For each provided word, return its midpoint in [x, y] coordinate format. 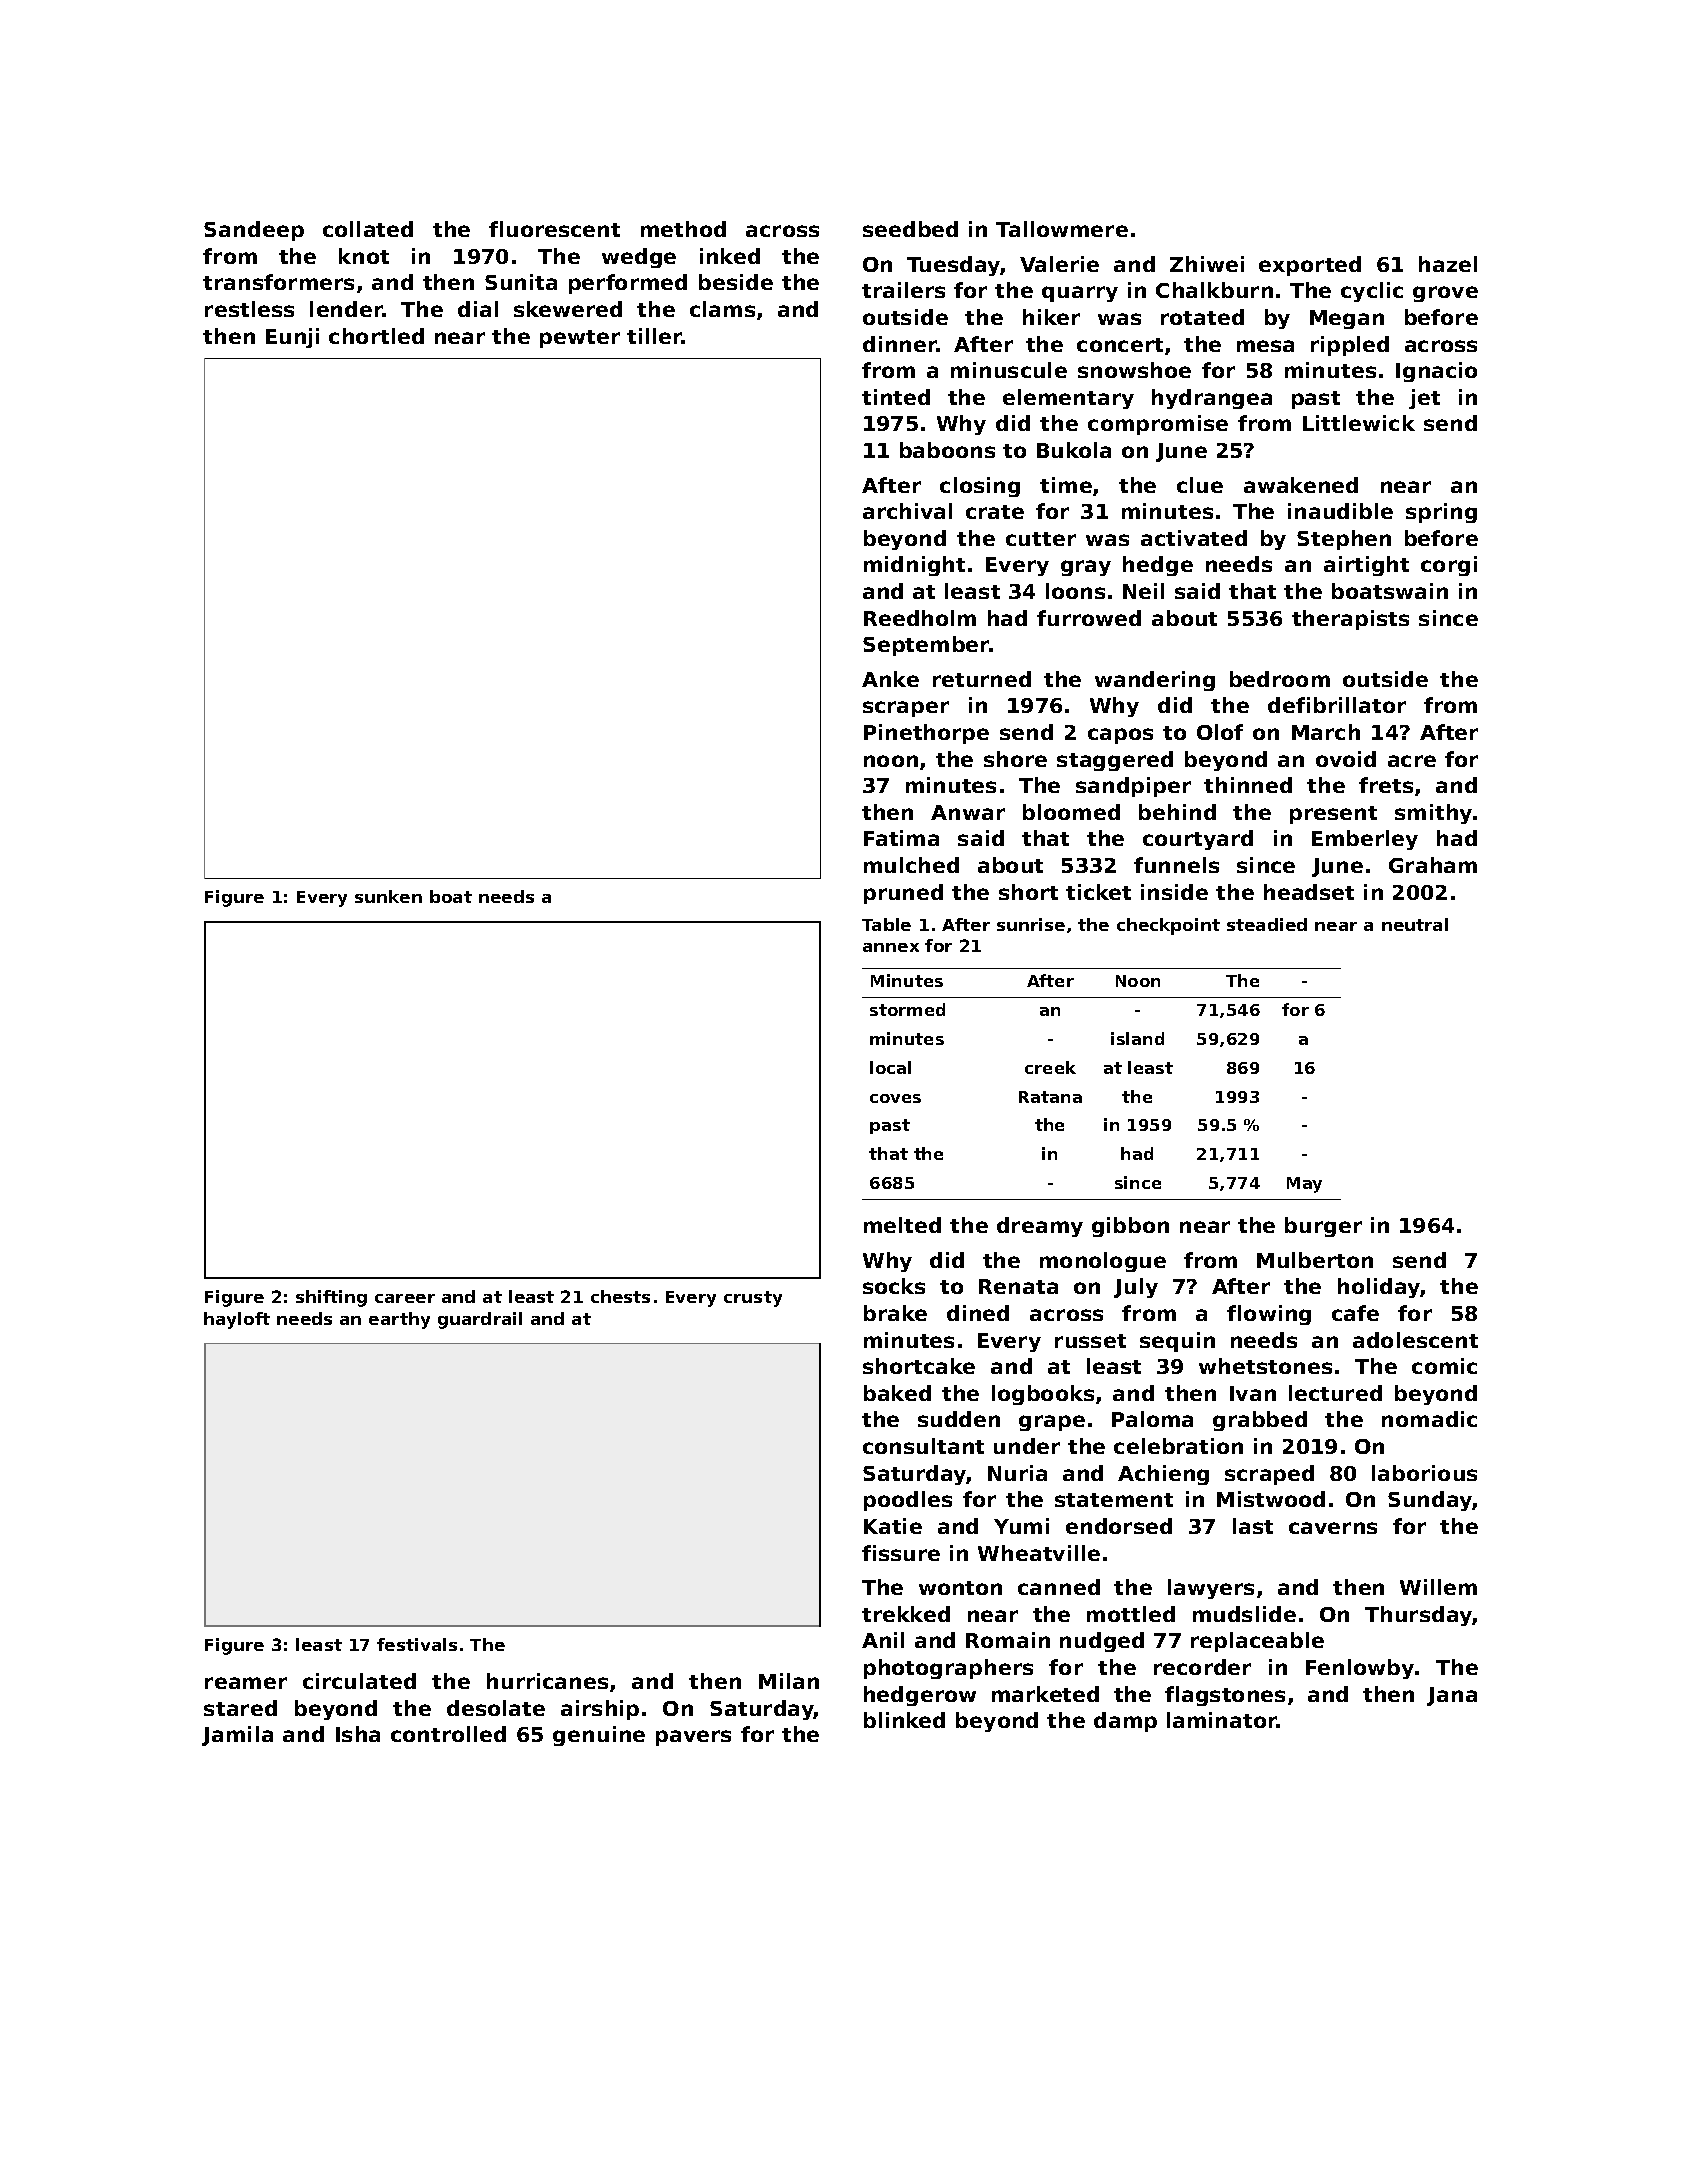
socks [894, 1286]
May [1304, 1185]
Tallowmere [1062, 229]
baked [897, 1393]
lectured [1335, 1393]
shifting [331, 1298]
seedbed [910, 229]
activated [1194, 538]
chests [620, 1296]
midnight [914, 566]
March [1326, 732]
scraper [906, 709]
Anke [890, 679]
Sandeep [254, 231]
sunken [388, 896]
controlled [448, 1734]
